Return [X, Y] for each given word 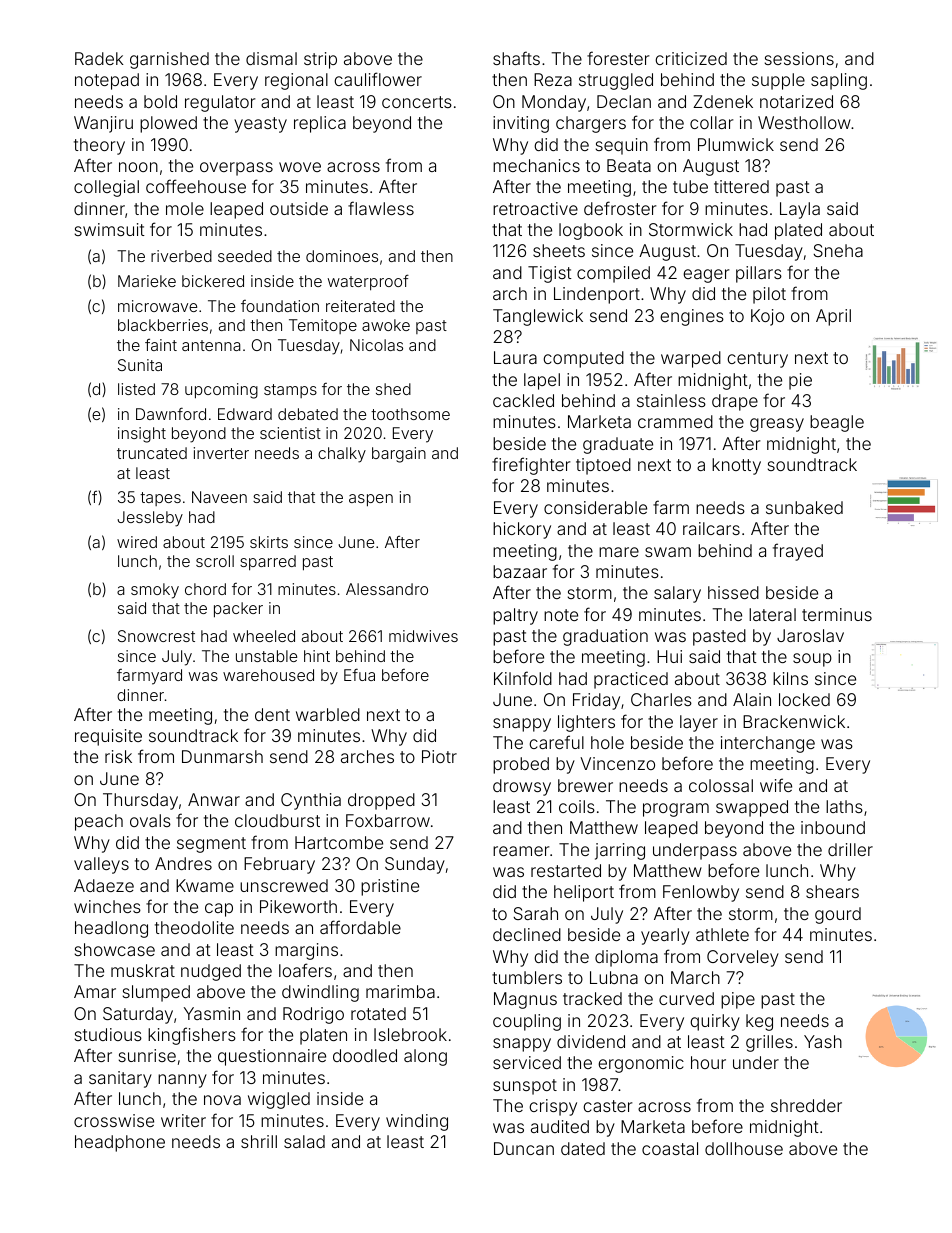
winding [417, 1122]
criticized [691, 58]
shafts [516, 58]
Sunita [140, 365]
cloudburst [277, 820]
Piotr [439, 756]
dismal [271, 58]
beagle [837, 423]
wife [776, 785]
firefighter [531, 466]
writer [183, 1120]
